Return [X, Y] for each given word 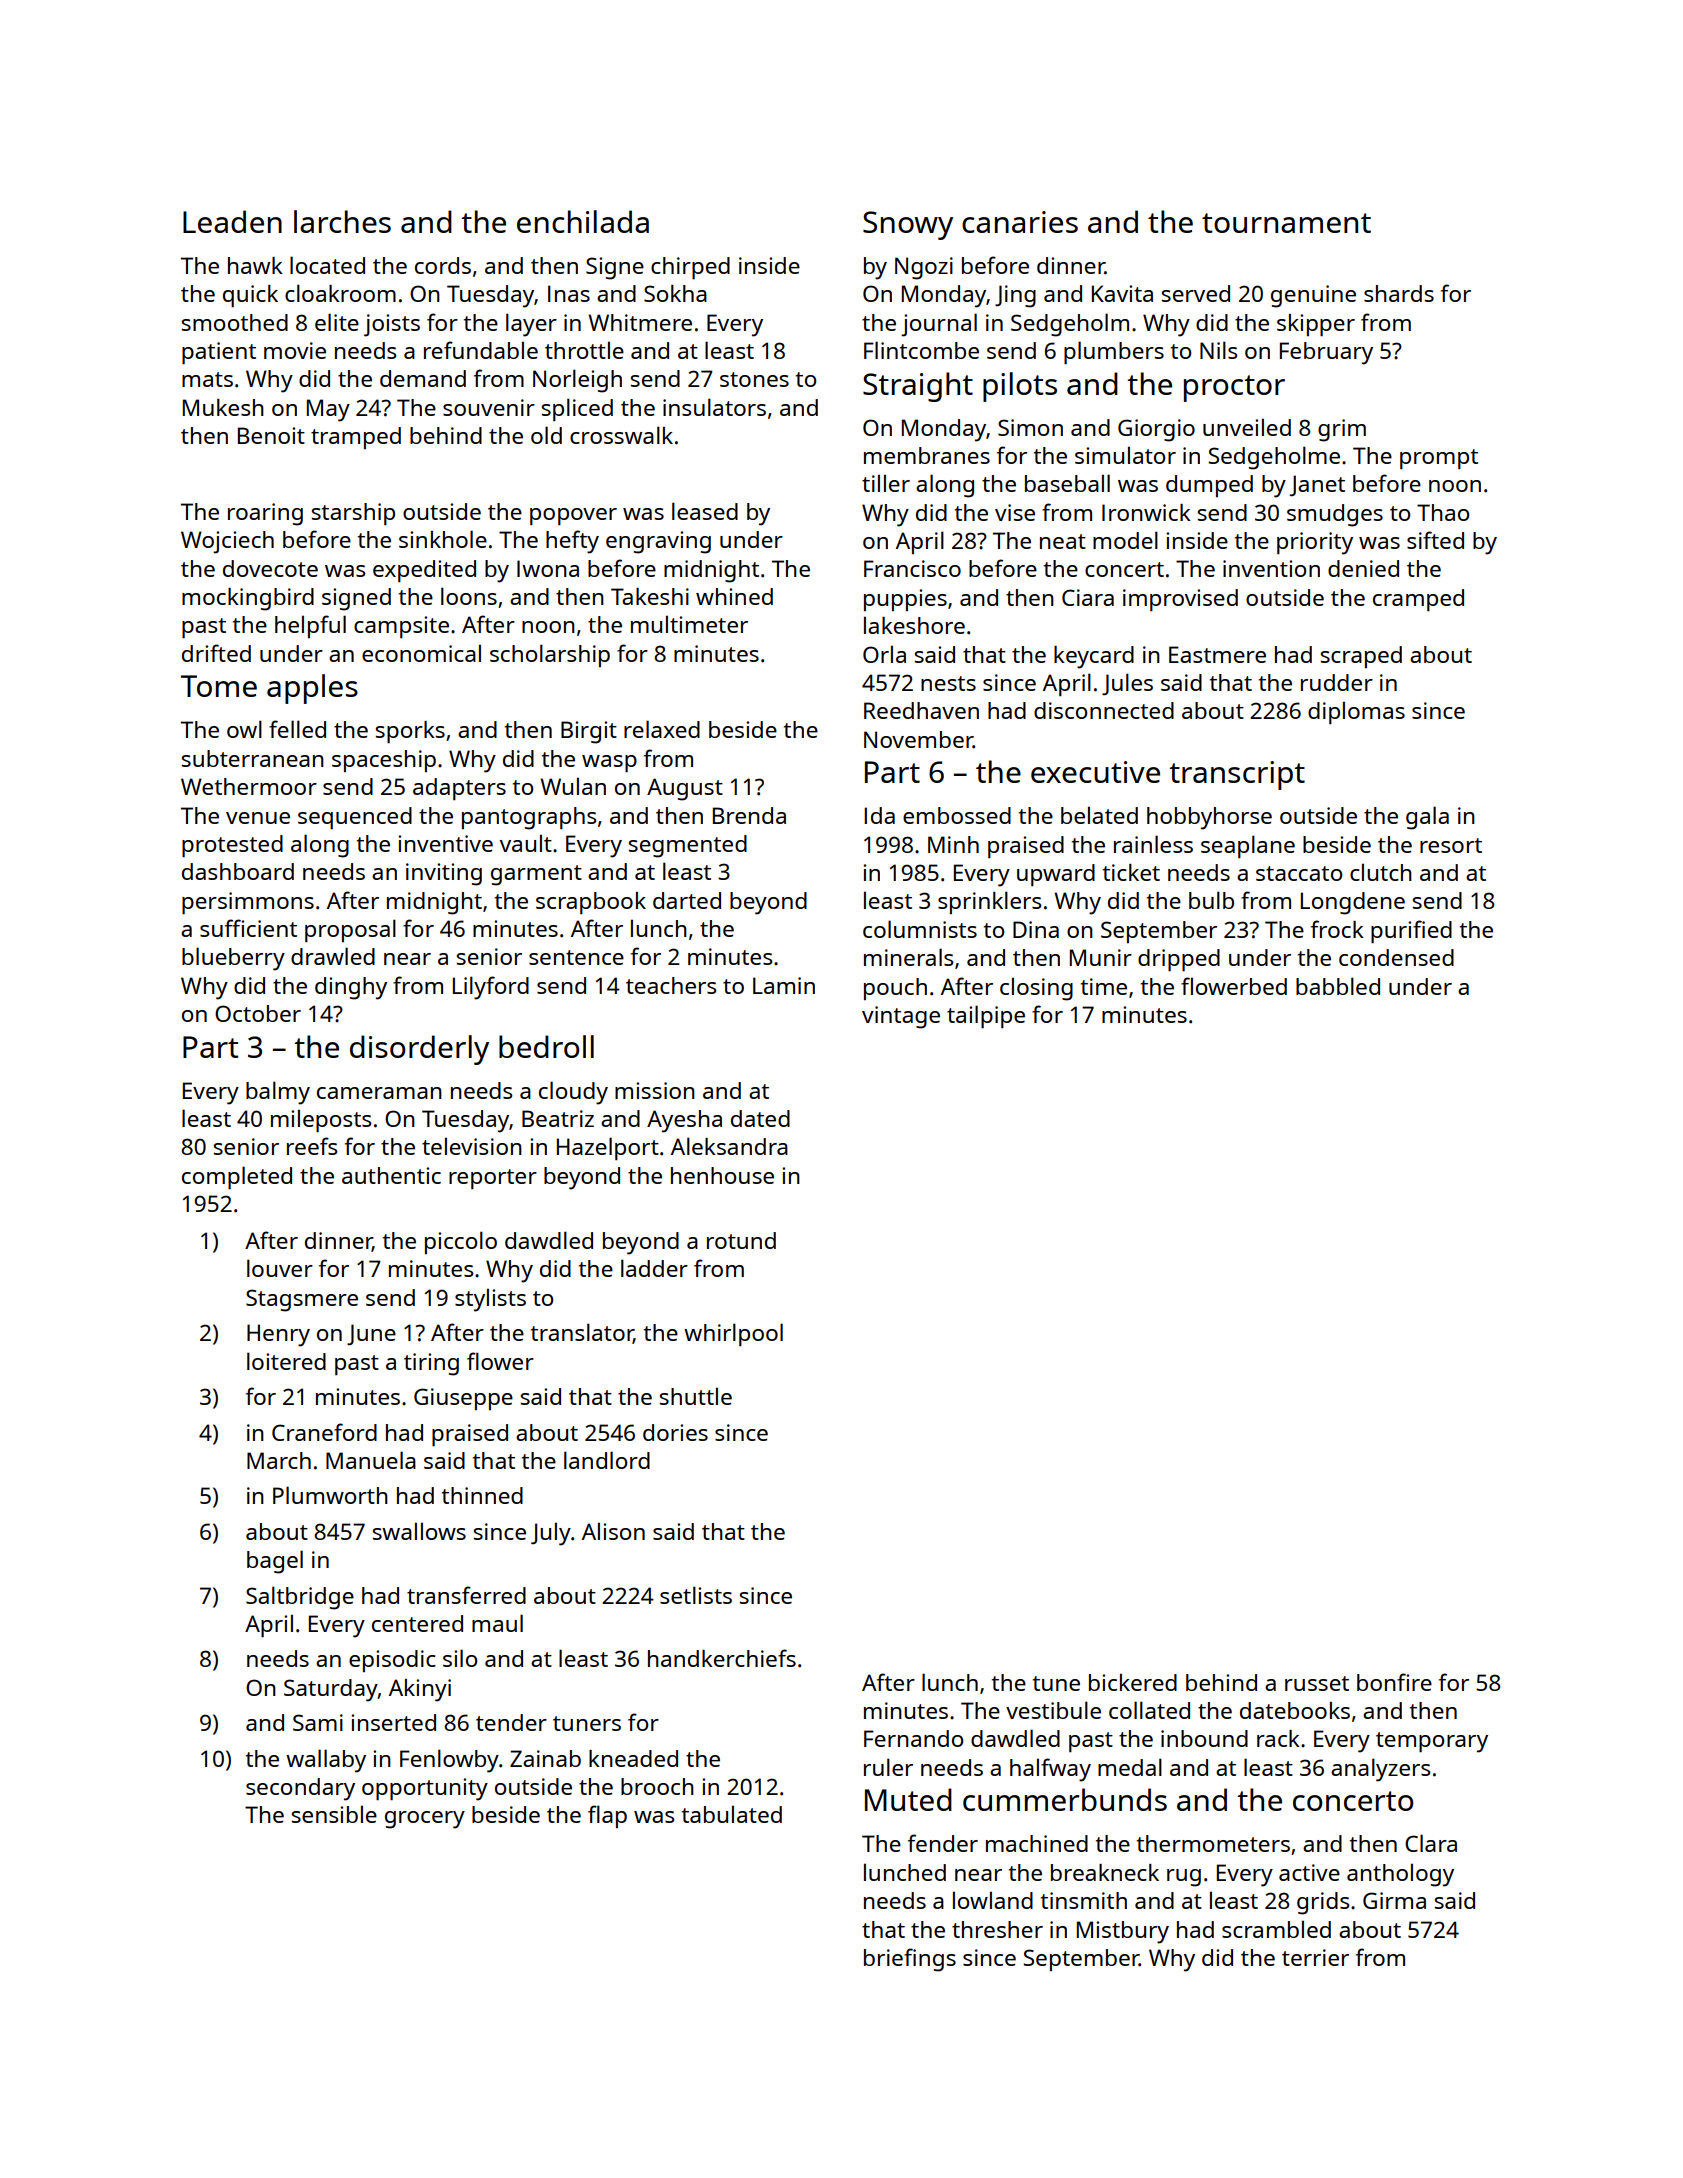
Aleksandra [729, 1146]
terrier [1315, 1957]
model [1125, 540]
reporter [493, 1179]
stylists [490, 1300]
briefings [910, 1960]
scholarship [550, 655]
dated [760, 1118]
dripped [1179, 960]
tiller [886, 483]
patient [219, 353]
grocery [425, 1820]
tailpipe [986, 1016]
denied [1363, 568]
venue [258, 818]
